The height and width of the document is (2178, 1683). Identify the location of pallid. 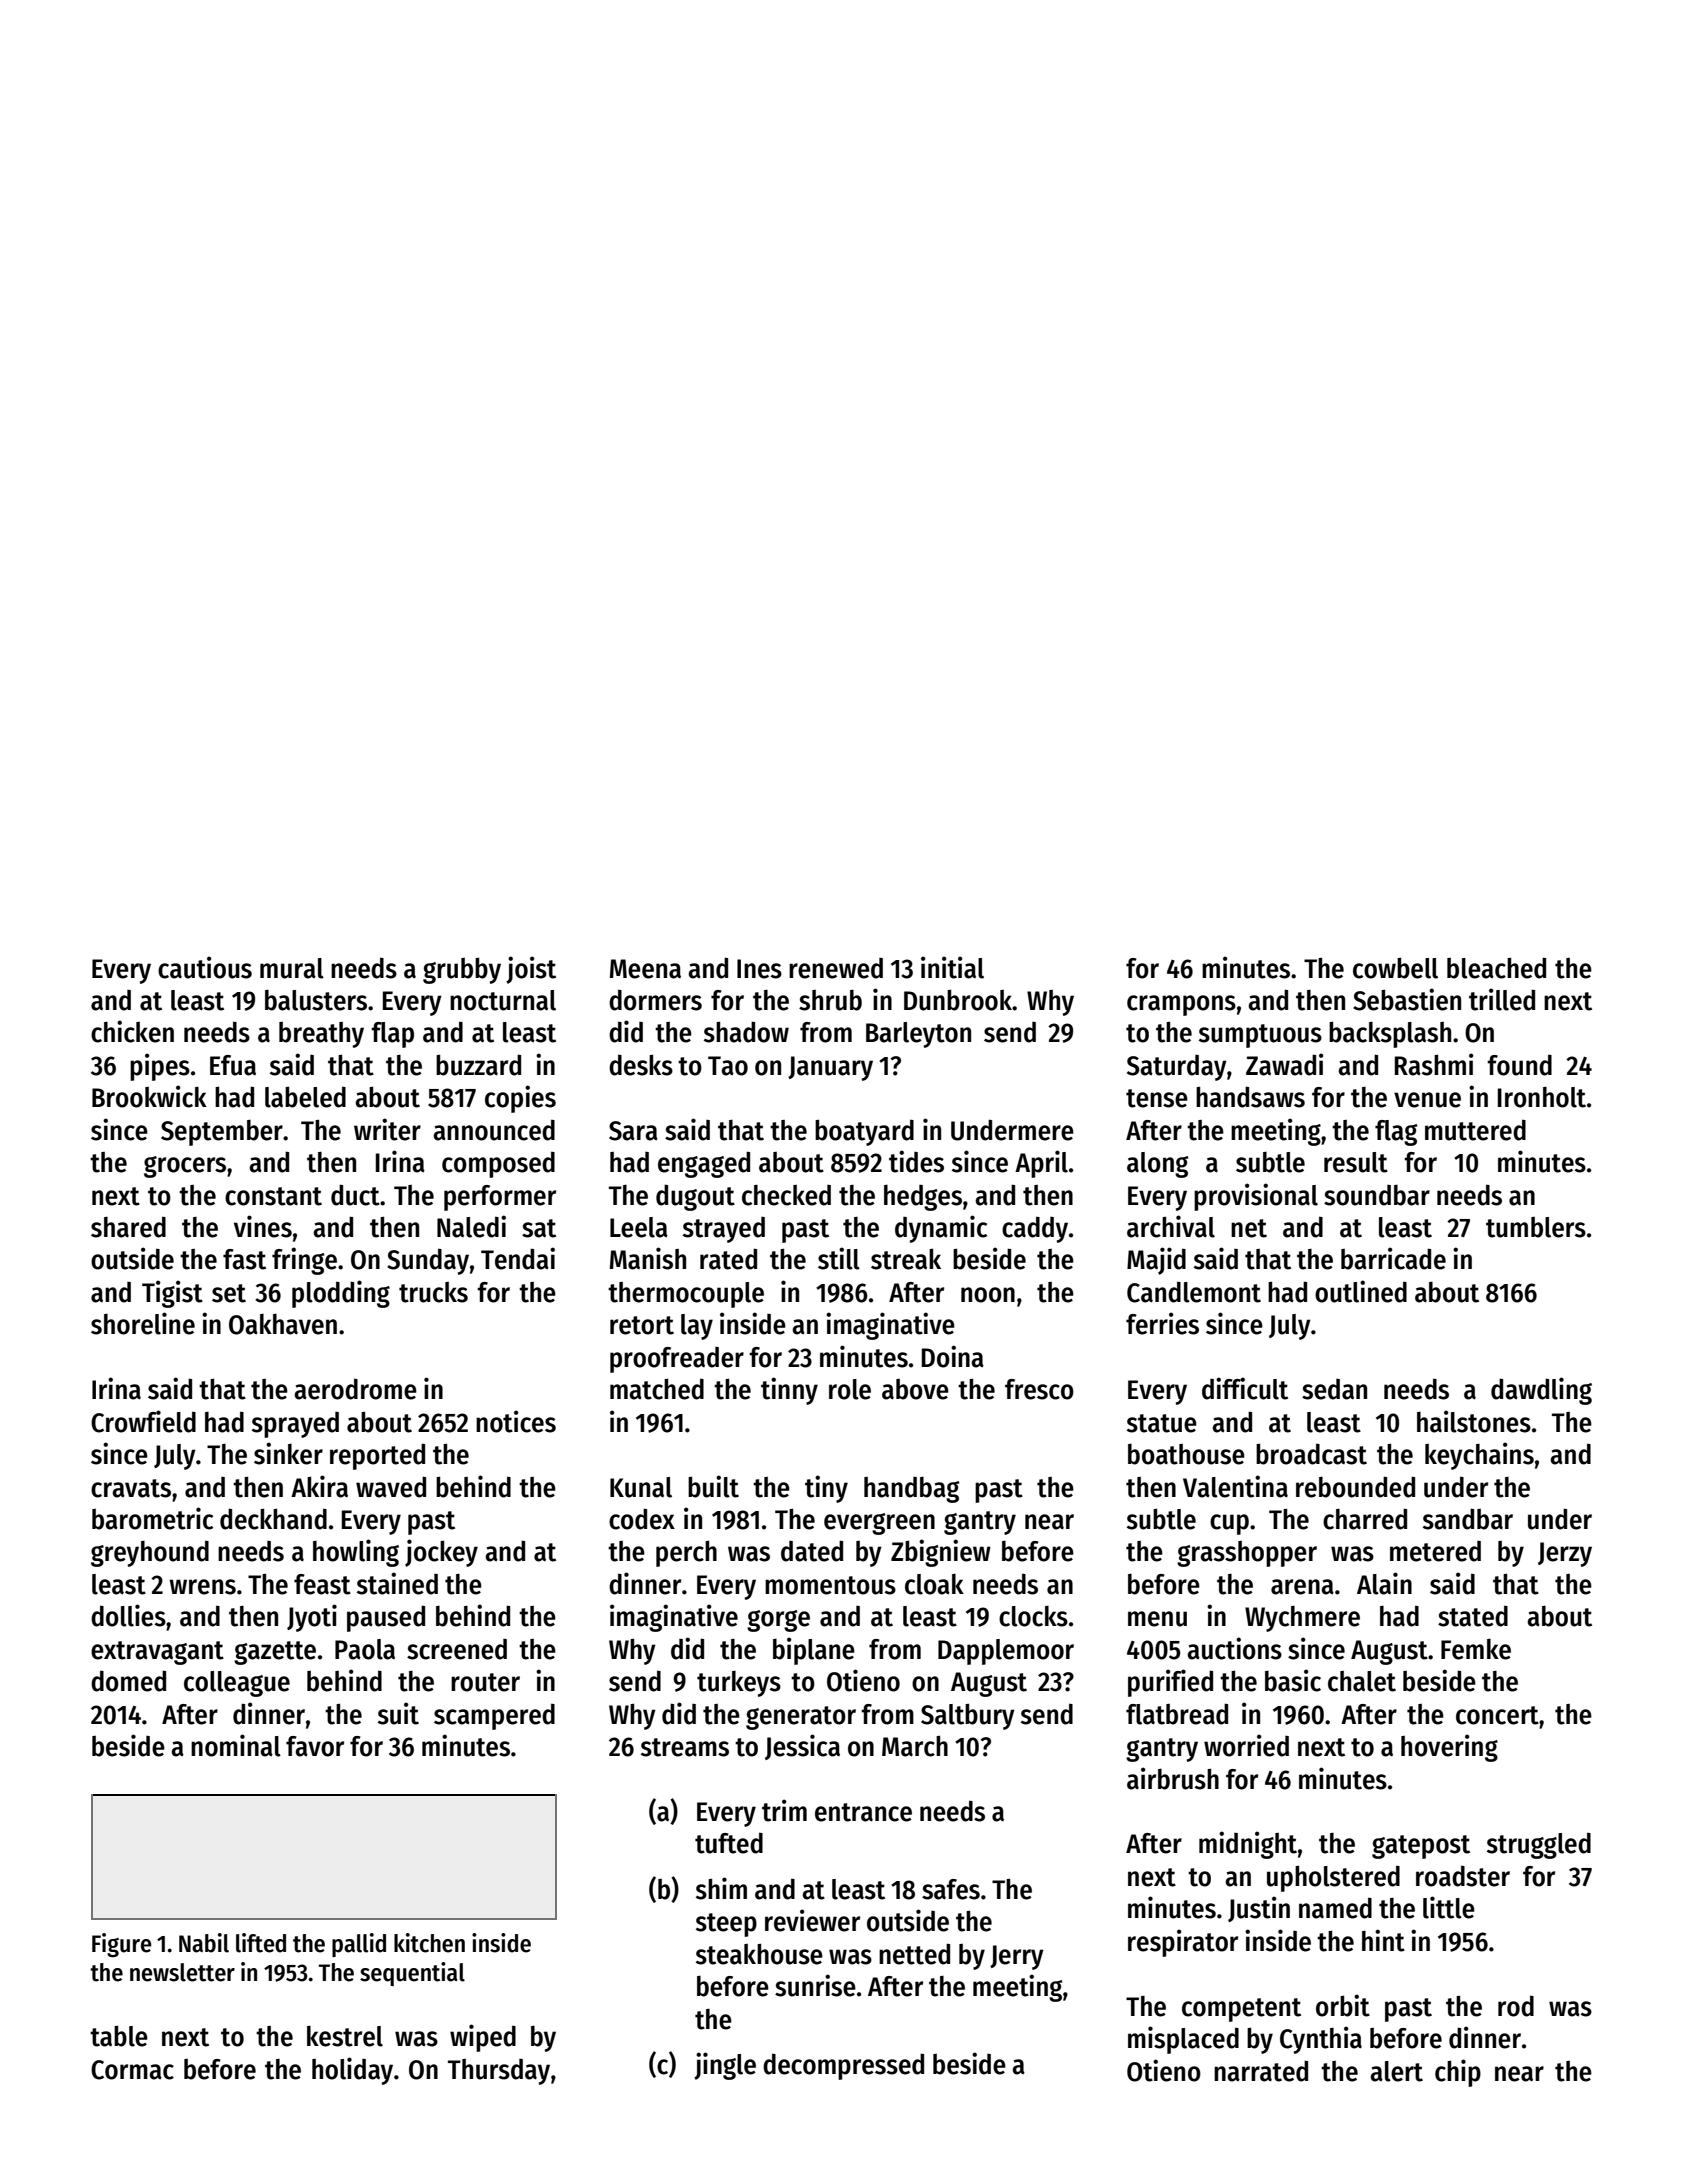
(359, 1945).
